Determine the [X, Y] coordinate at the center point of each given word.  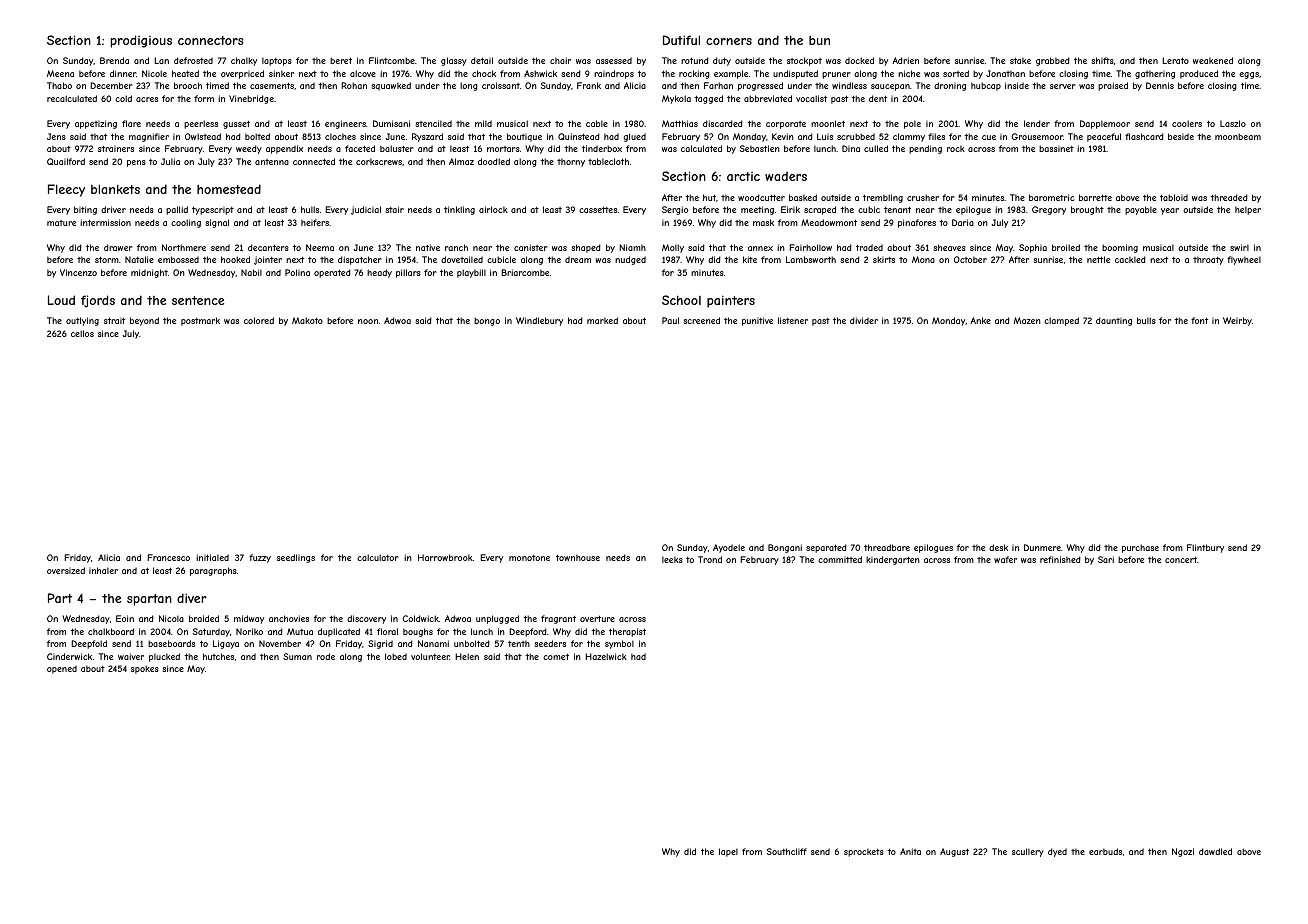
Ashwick [540, 73]
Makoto [307, 320]
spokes [145, 669]
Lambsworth [811, 259]
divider [864, 320]
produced [1199, 74]
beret [341, 60]
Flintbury [1205, 548]
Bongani [785, 548]
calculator [378, 557]
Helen [467, 656]
